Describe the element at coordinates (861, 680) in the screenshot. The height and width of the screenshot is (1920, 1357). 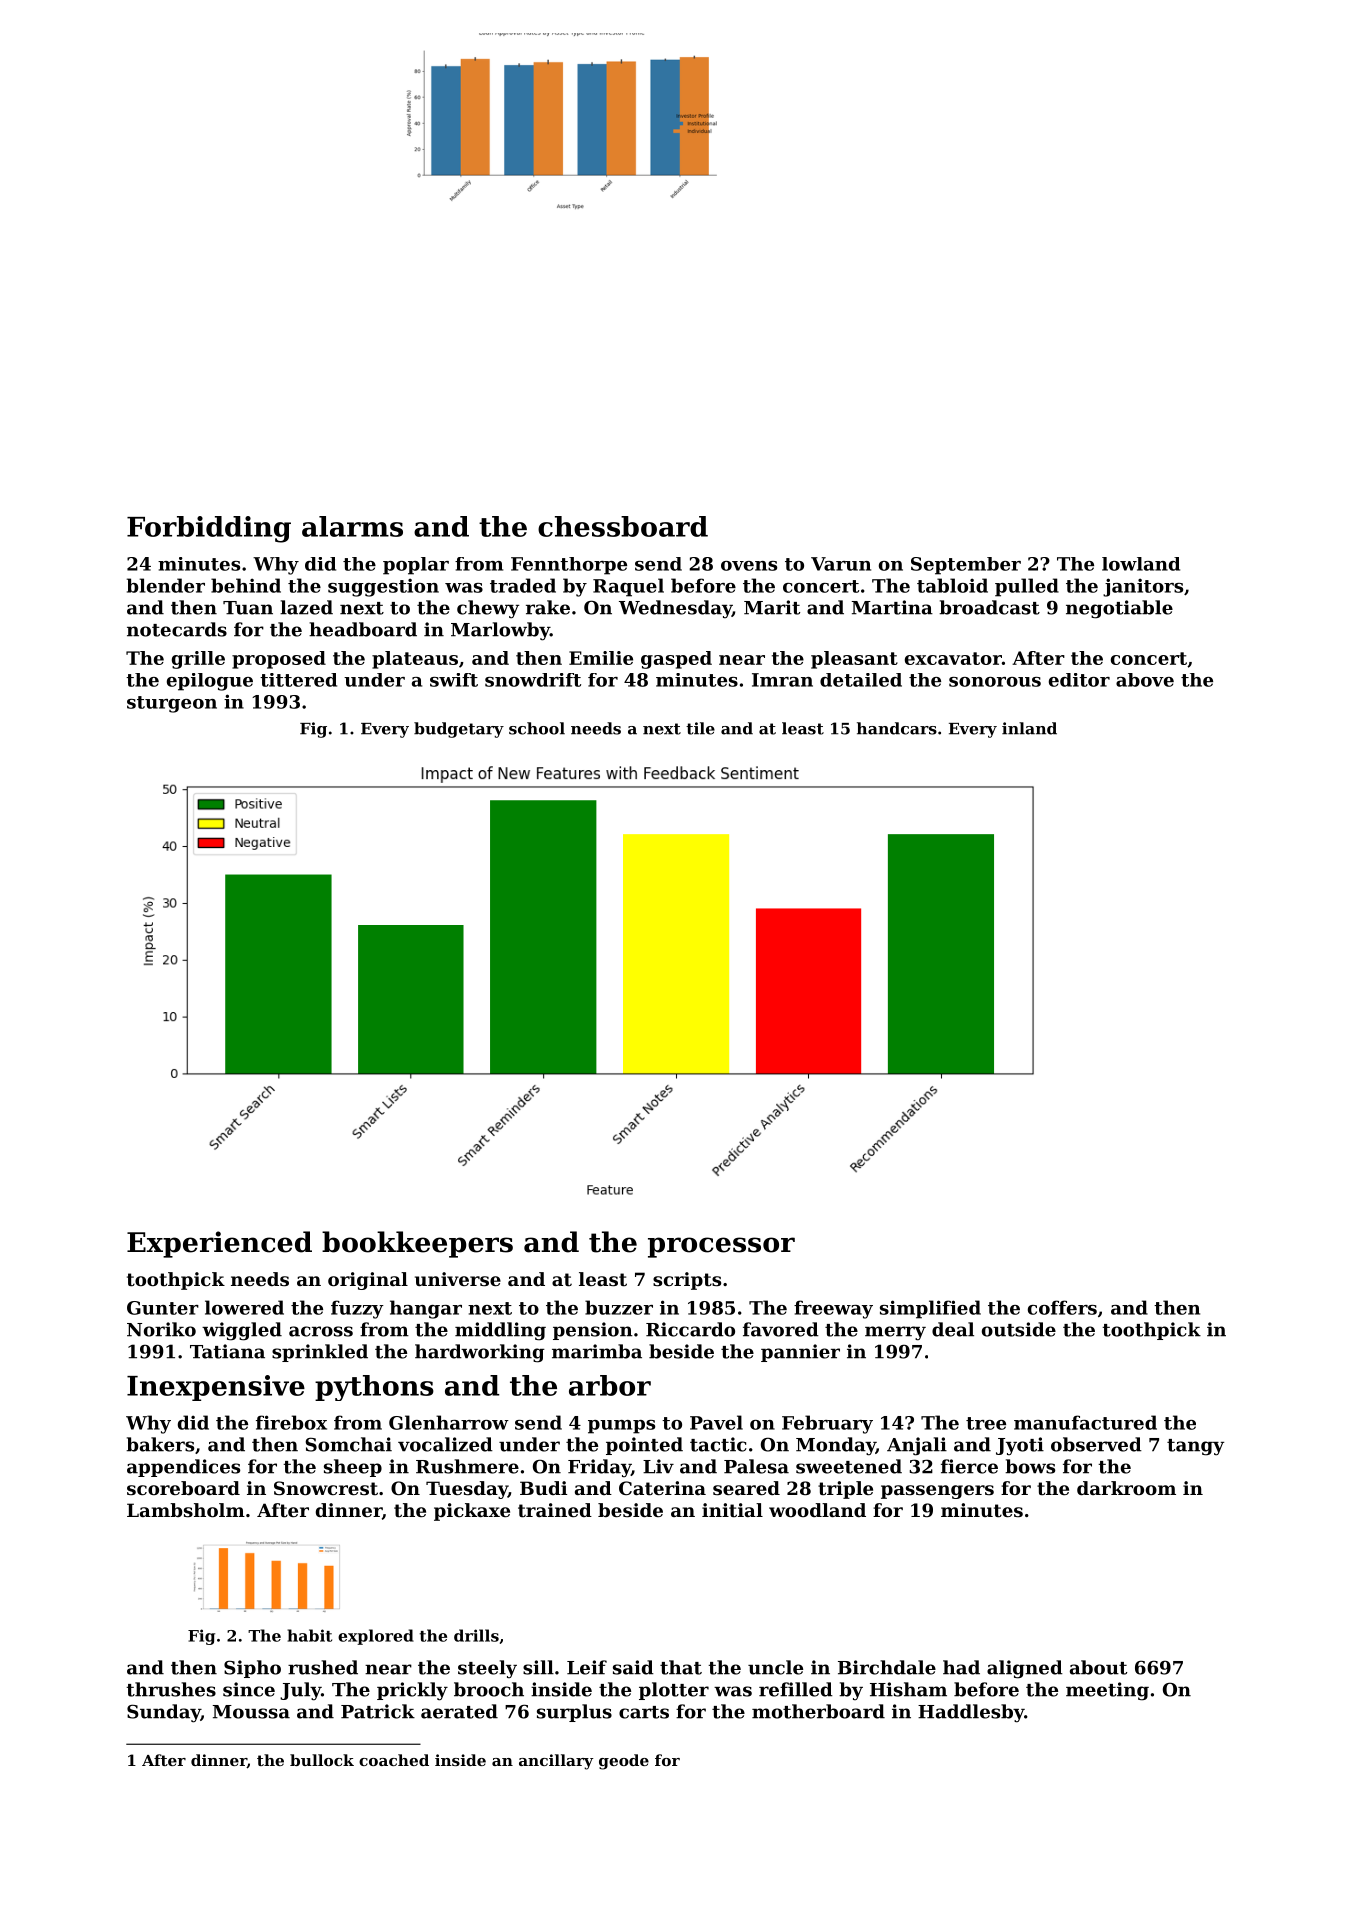
I see `detailed` at that location.
